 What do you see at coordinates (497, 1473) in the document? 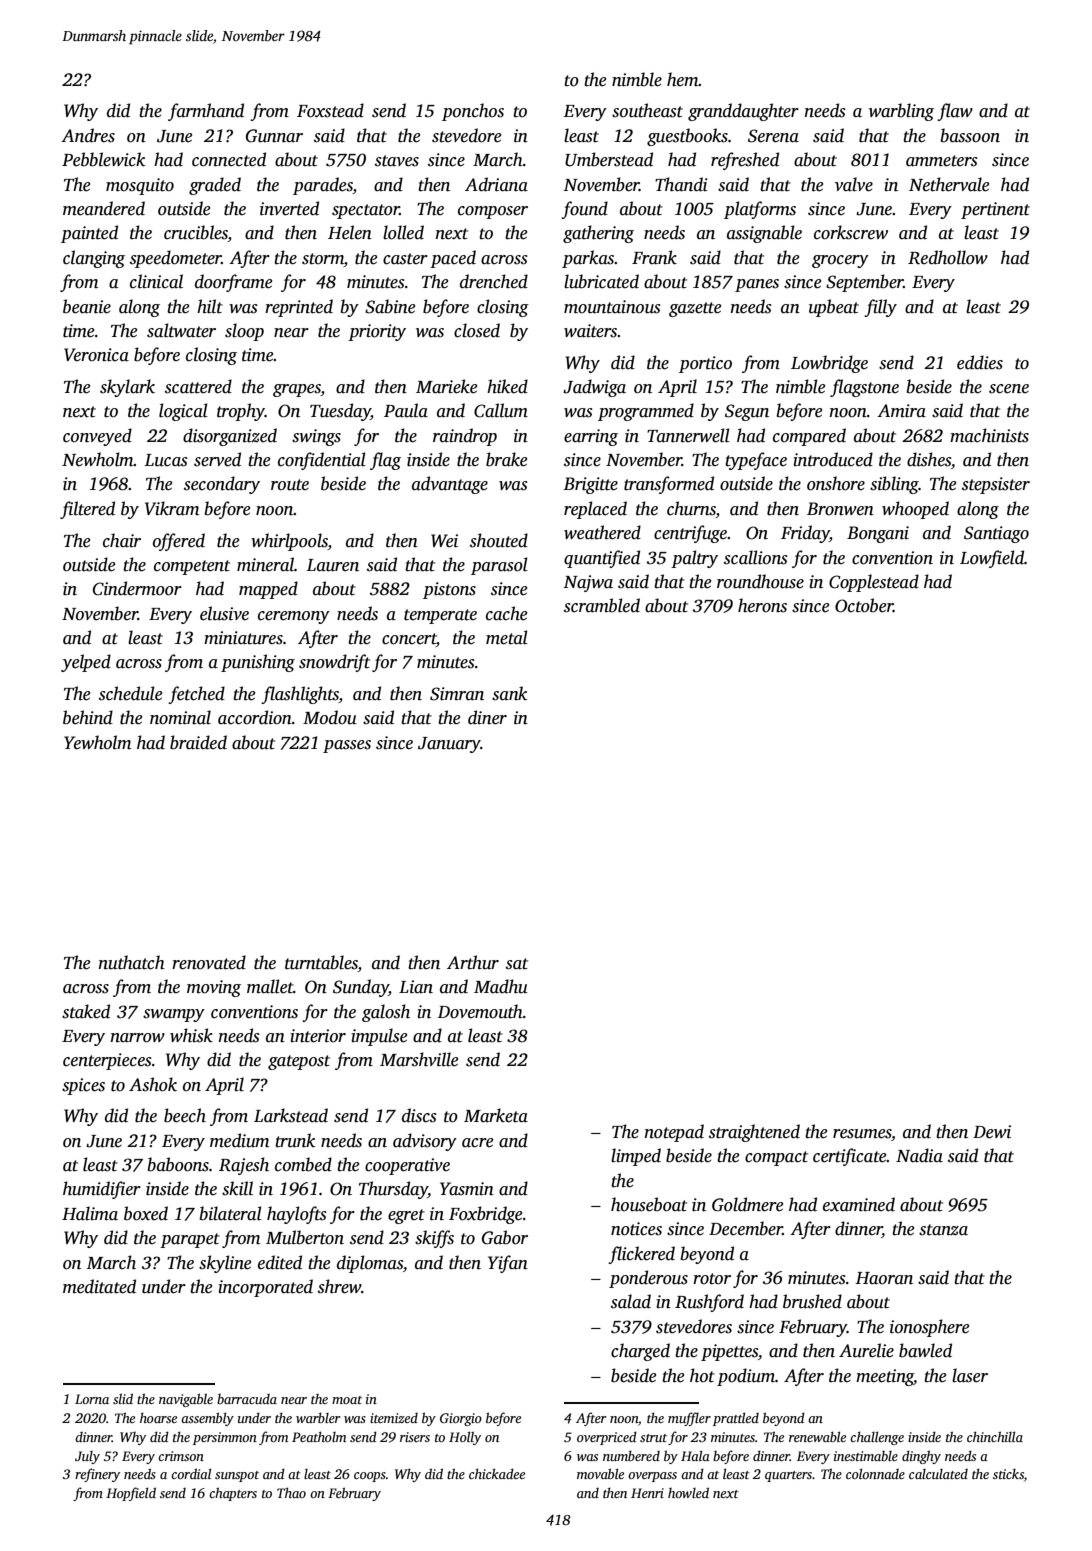
I see `chickadee` at bounding box center [497, 1473].
